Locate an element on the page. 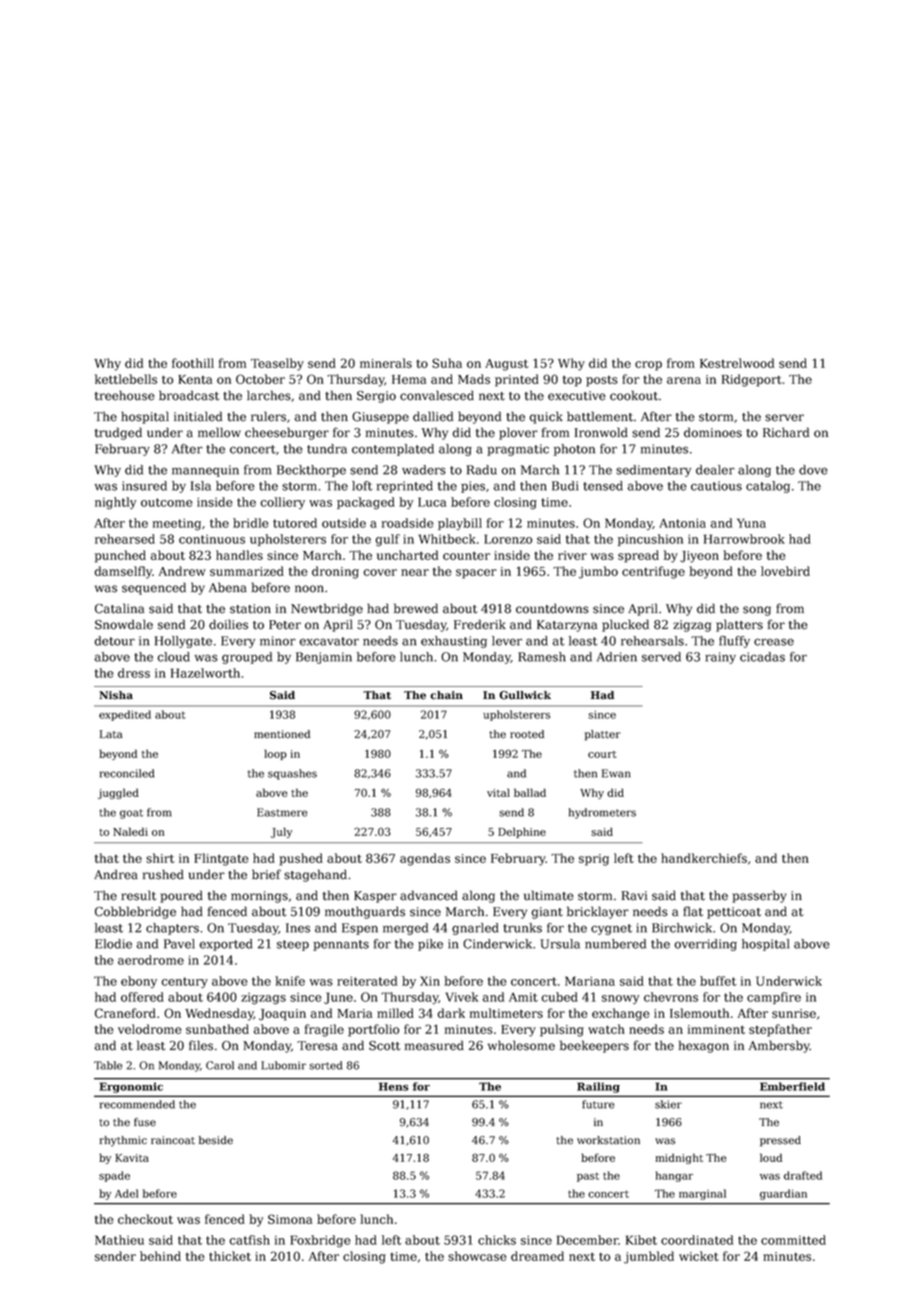 This document has width=924, height=1308. Birchwick is located at coordinates (682, 928).
